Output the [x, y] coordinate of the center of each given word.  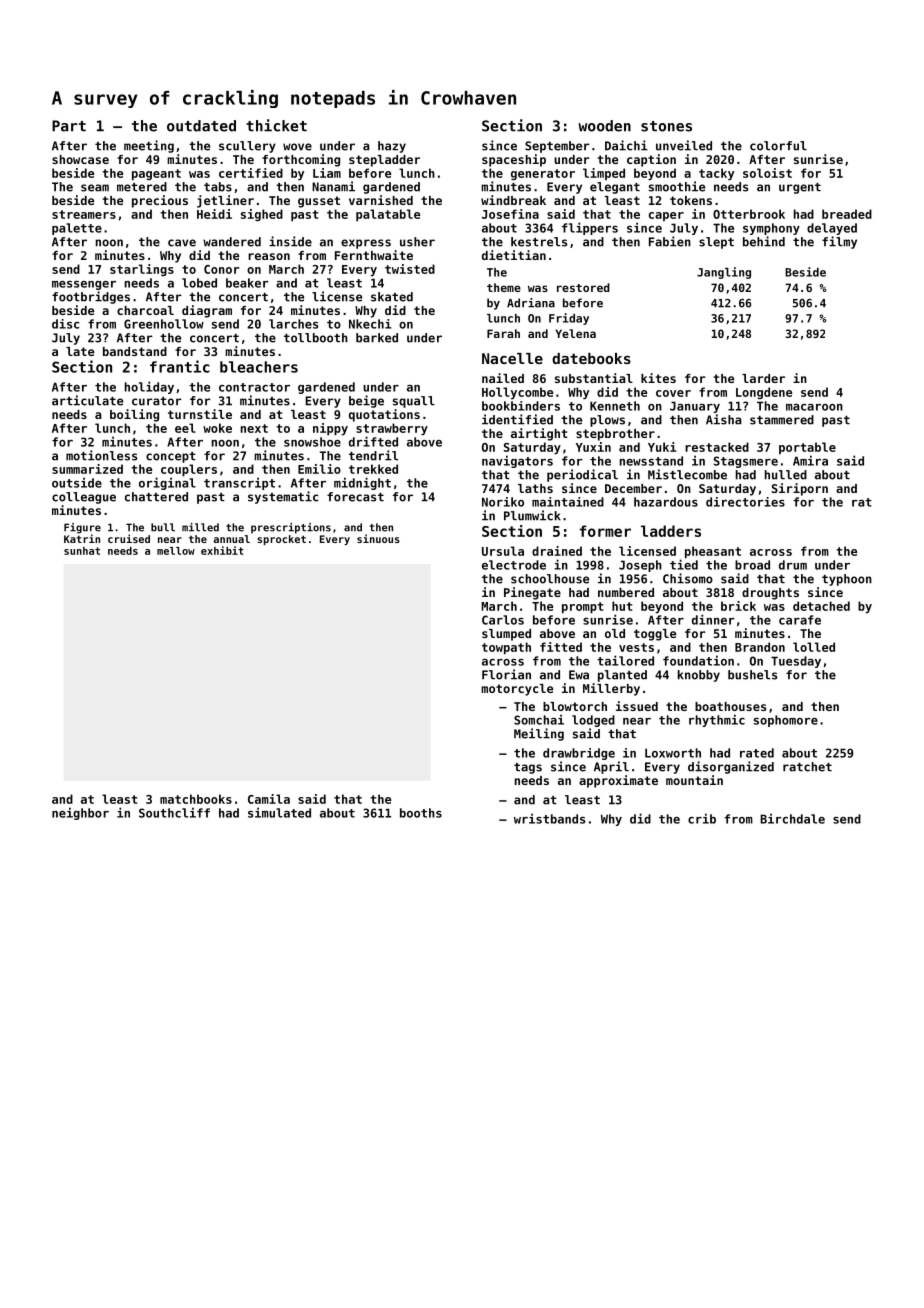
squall [414, 402]
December [633, 488]
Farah [503, 333]
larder [763, 378]
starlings [142, 270]
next [254, 428]
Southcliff [174, 812]
